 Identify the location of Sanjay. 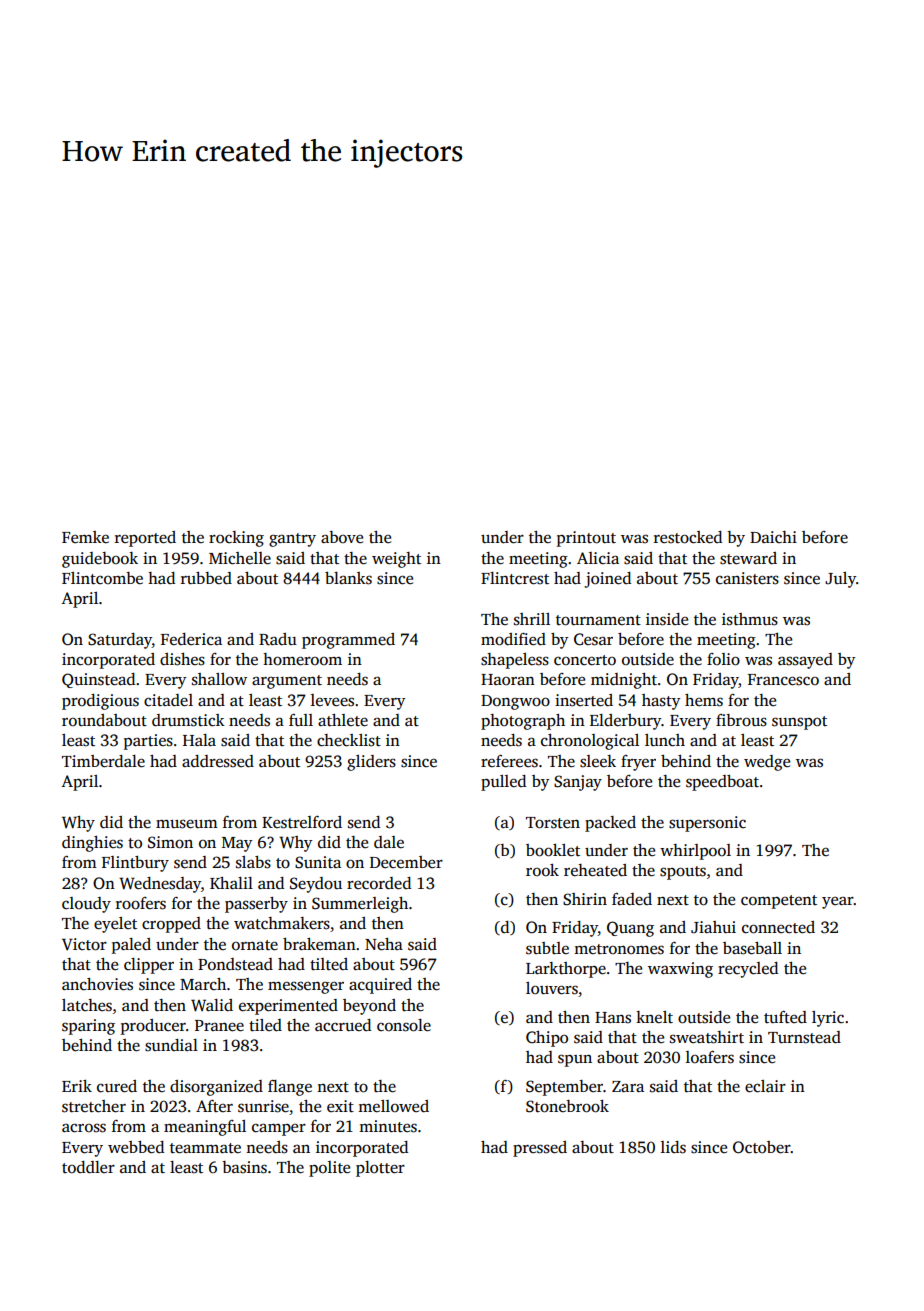
(578, 783).
